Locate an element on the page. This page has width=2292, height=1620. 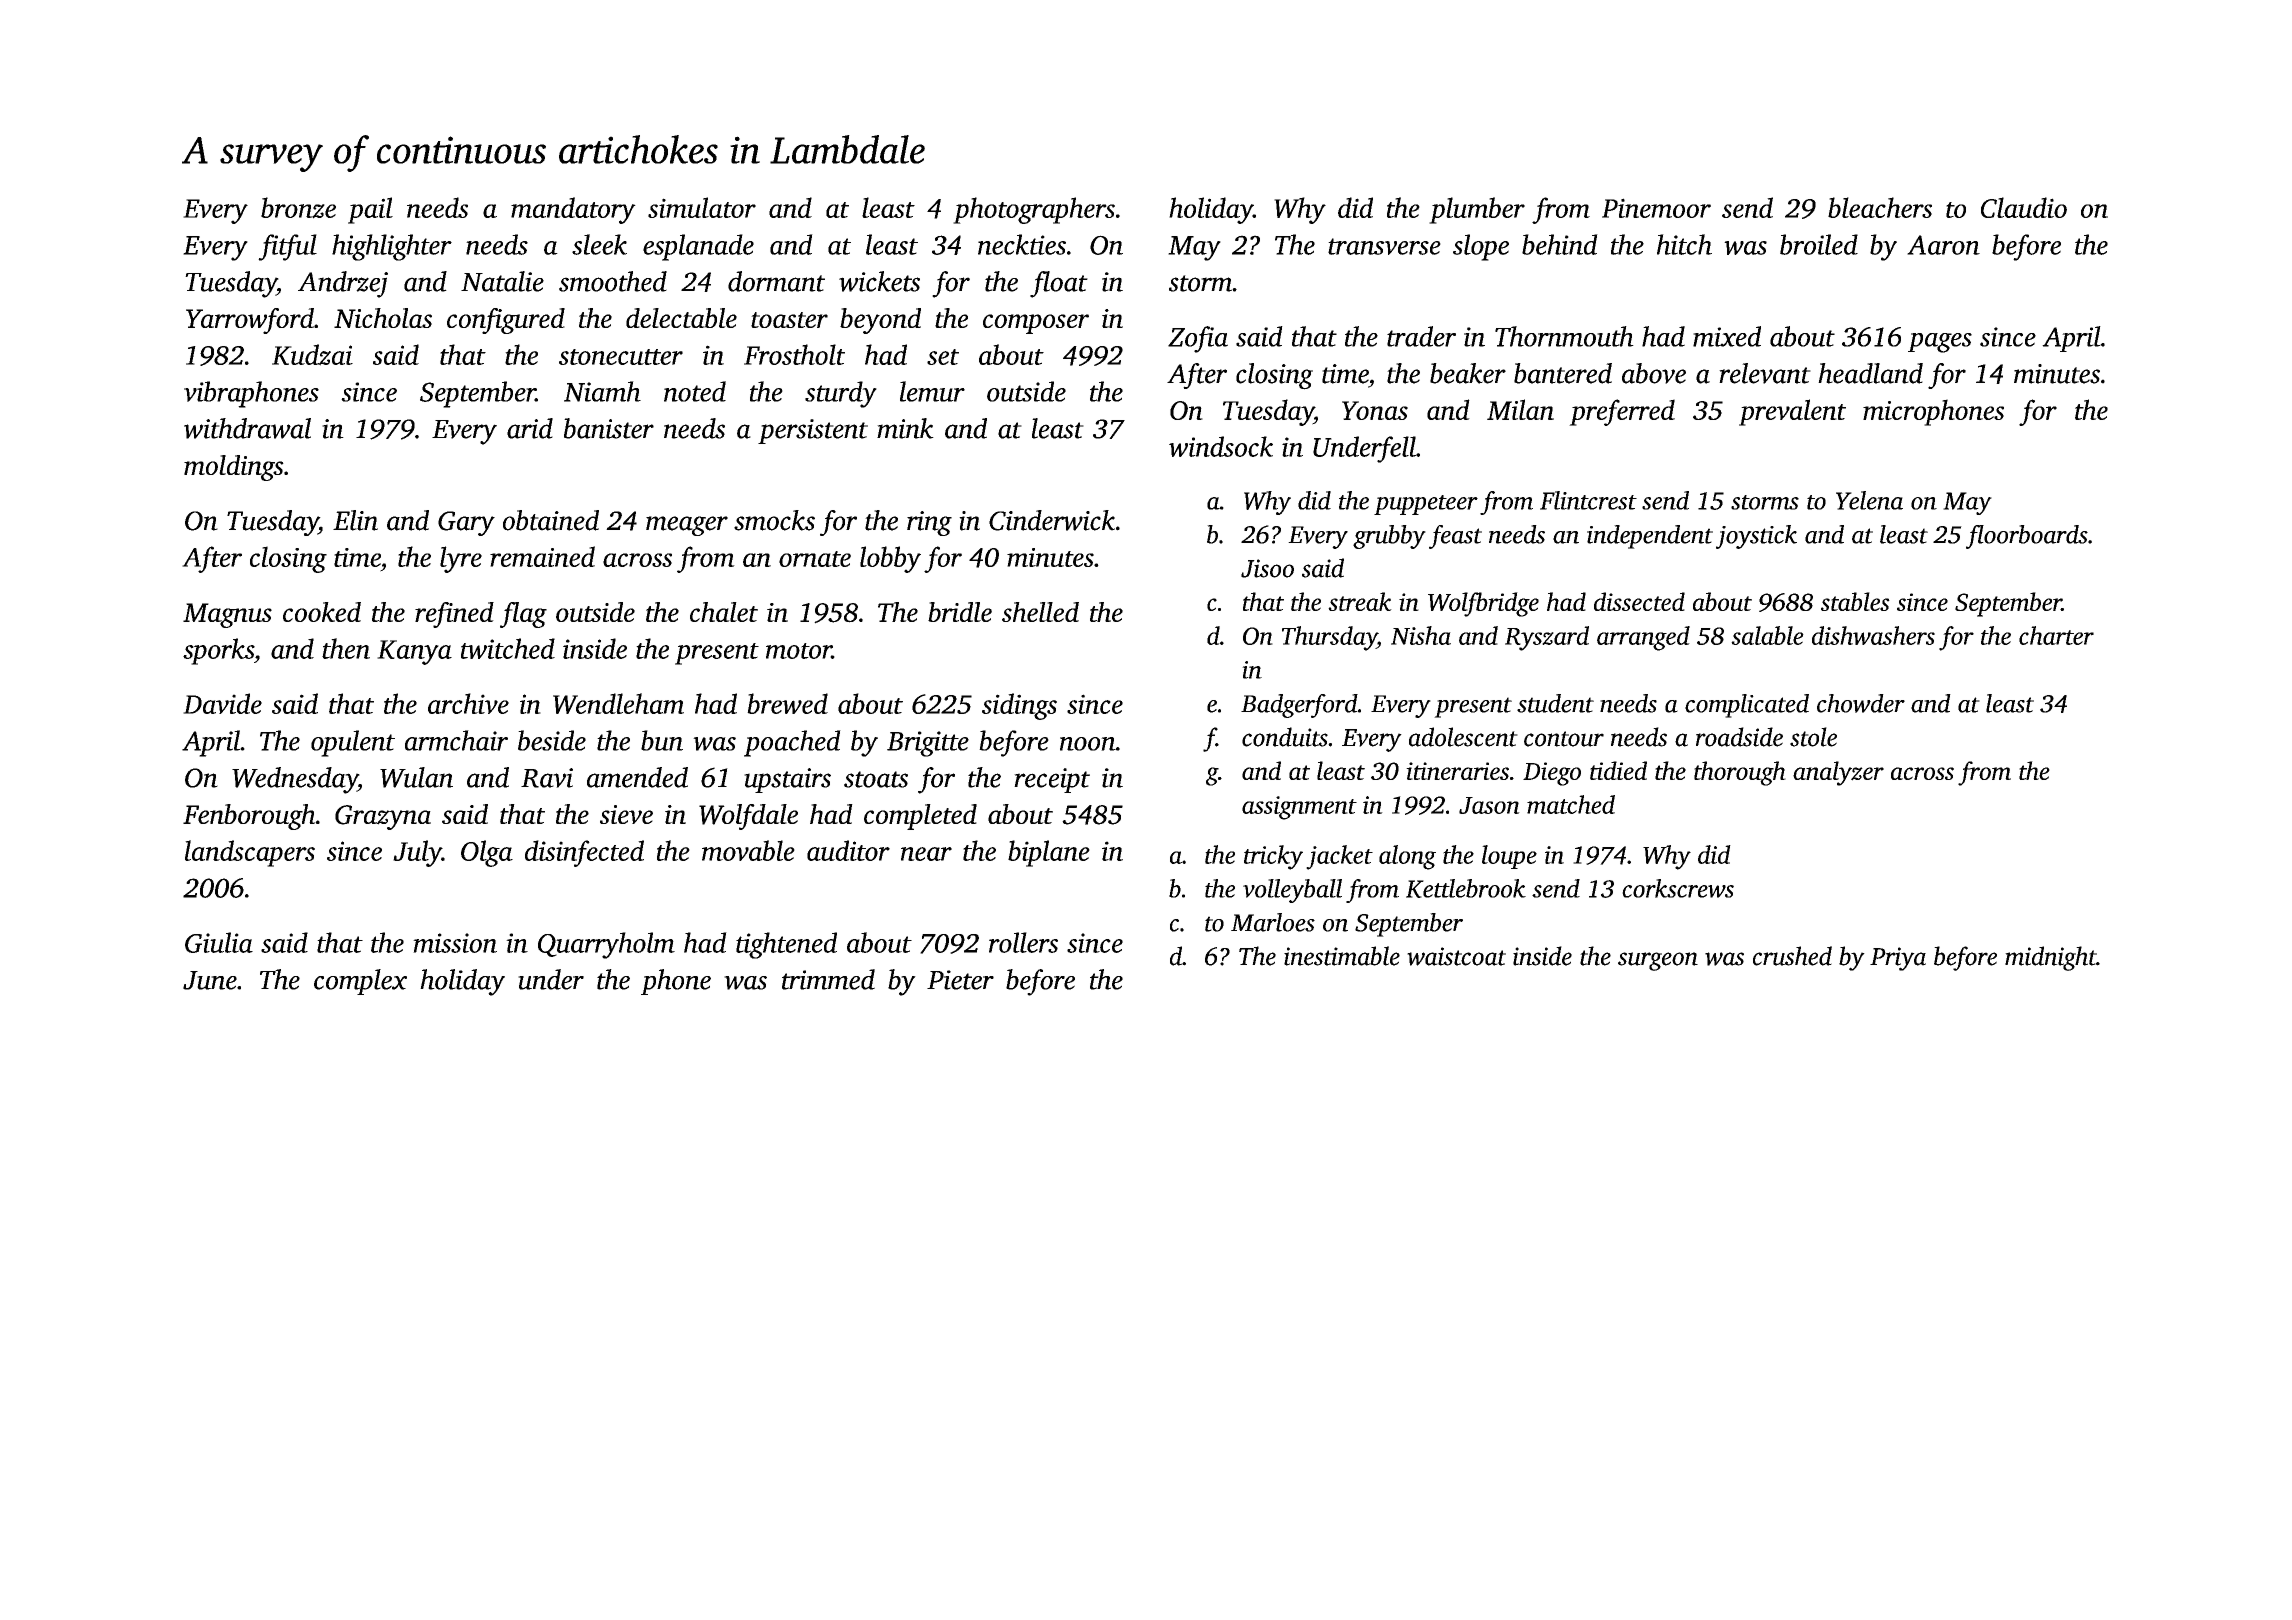
complicated is located at coordinates (1747, 706).
